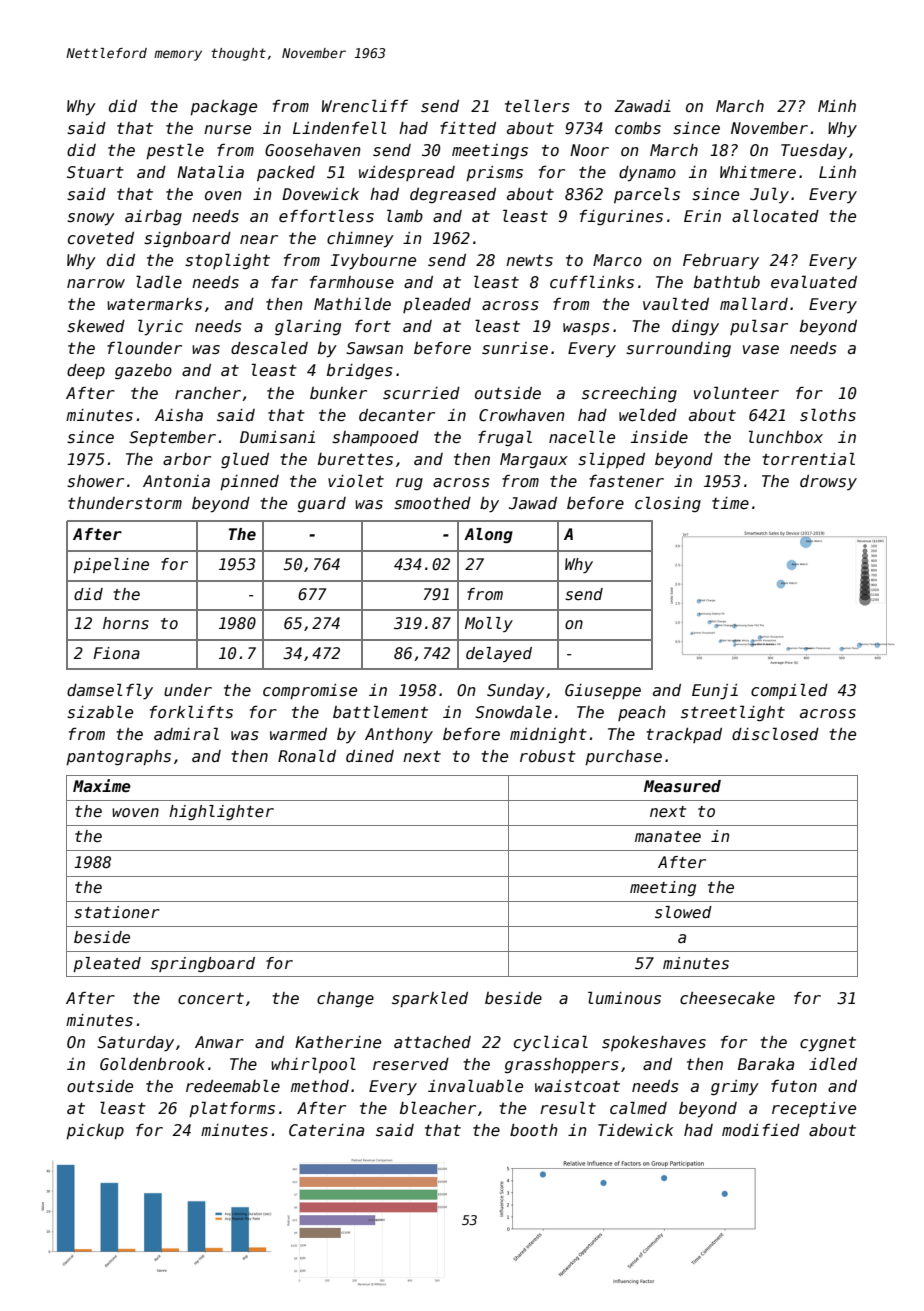  I want to click on luminous, so click(624, 998).
